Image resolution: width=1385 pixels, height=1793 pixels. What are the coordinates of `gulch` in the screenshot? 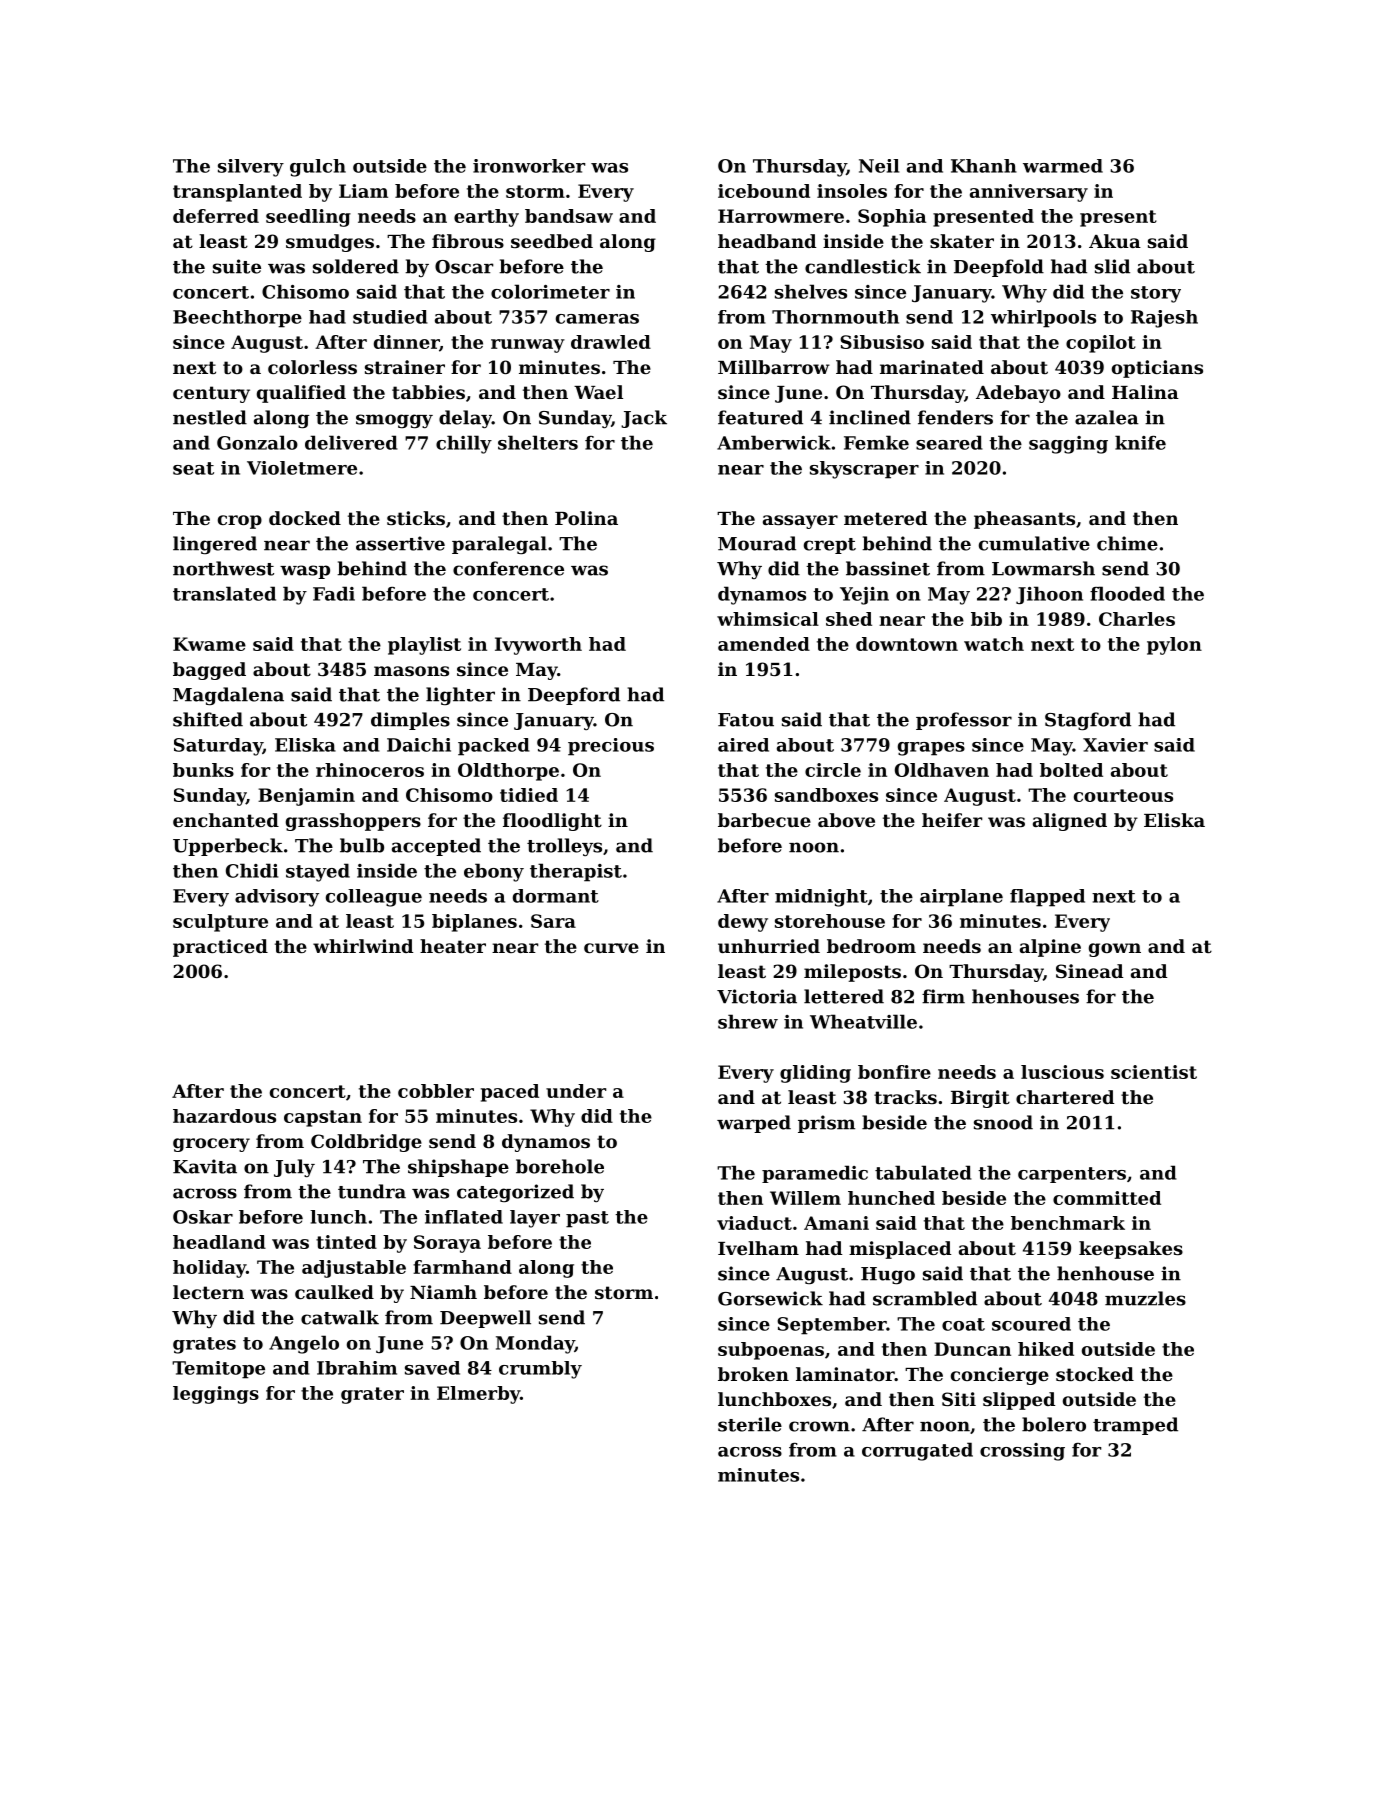 It's located at (318, 168).
